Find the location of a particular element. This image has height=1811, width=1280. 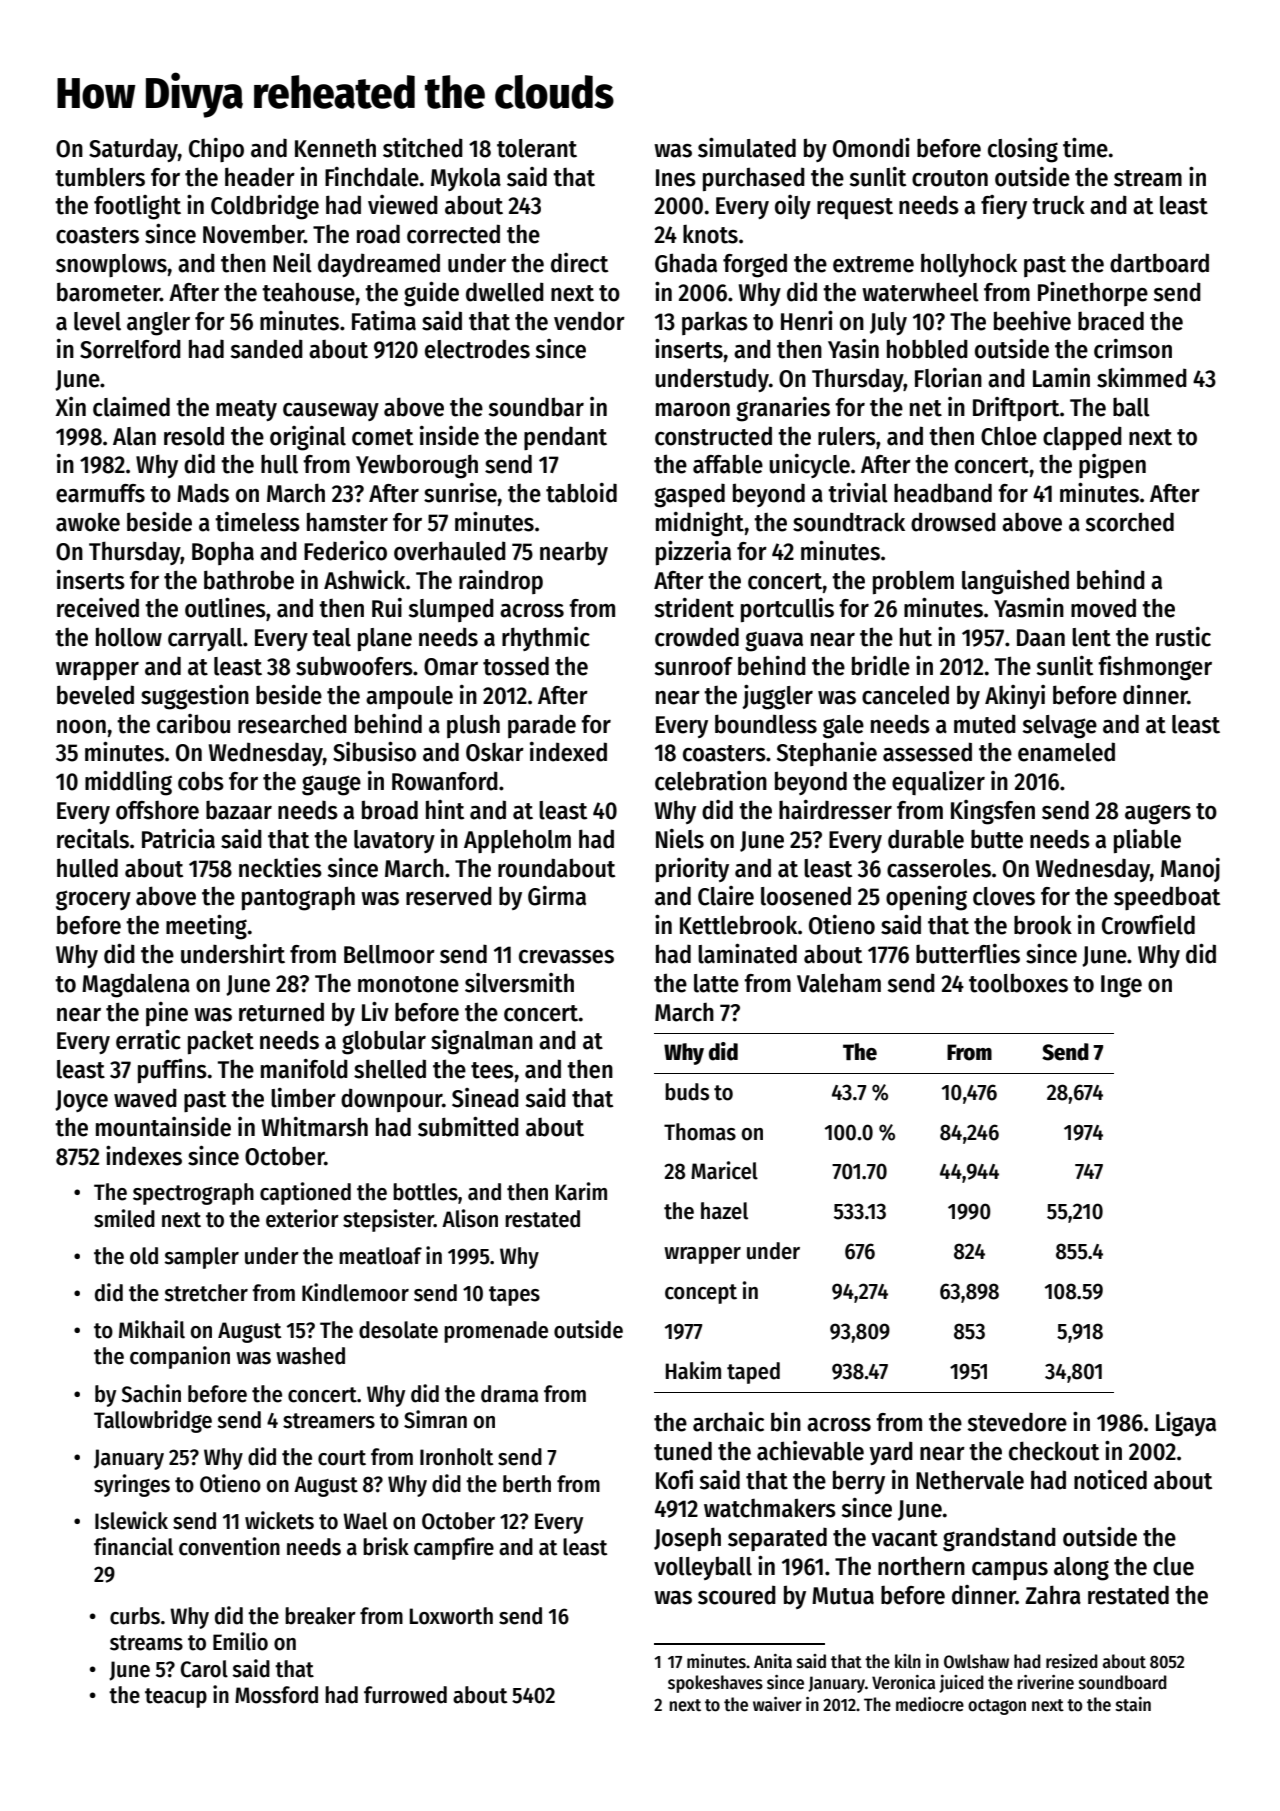

returned is located at coordinates (281, 1012).
